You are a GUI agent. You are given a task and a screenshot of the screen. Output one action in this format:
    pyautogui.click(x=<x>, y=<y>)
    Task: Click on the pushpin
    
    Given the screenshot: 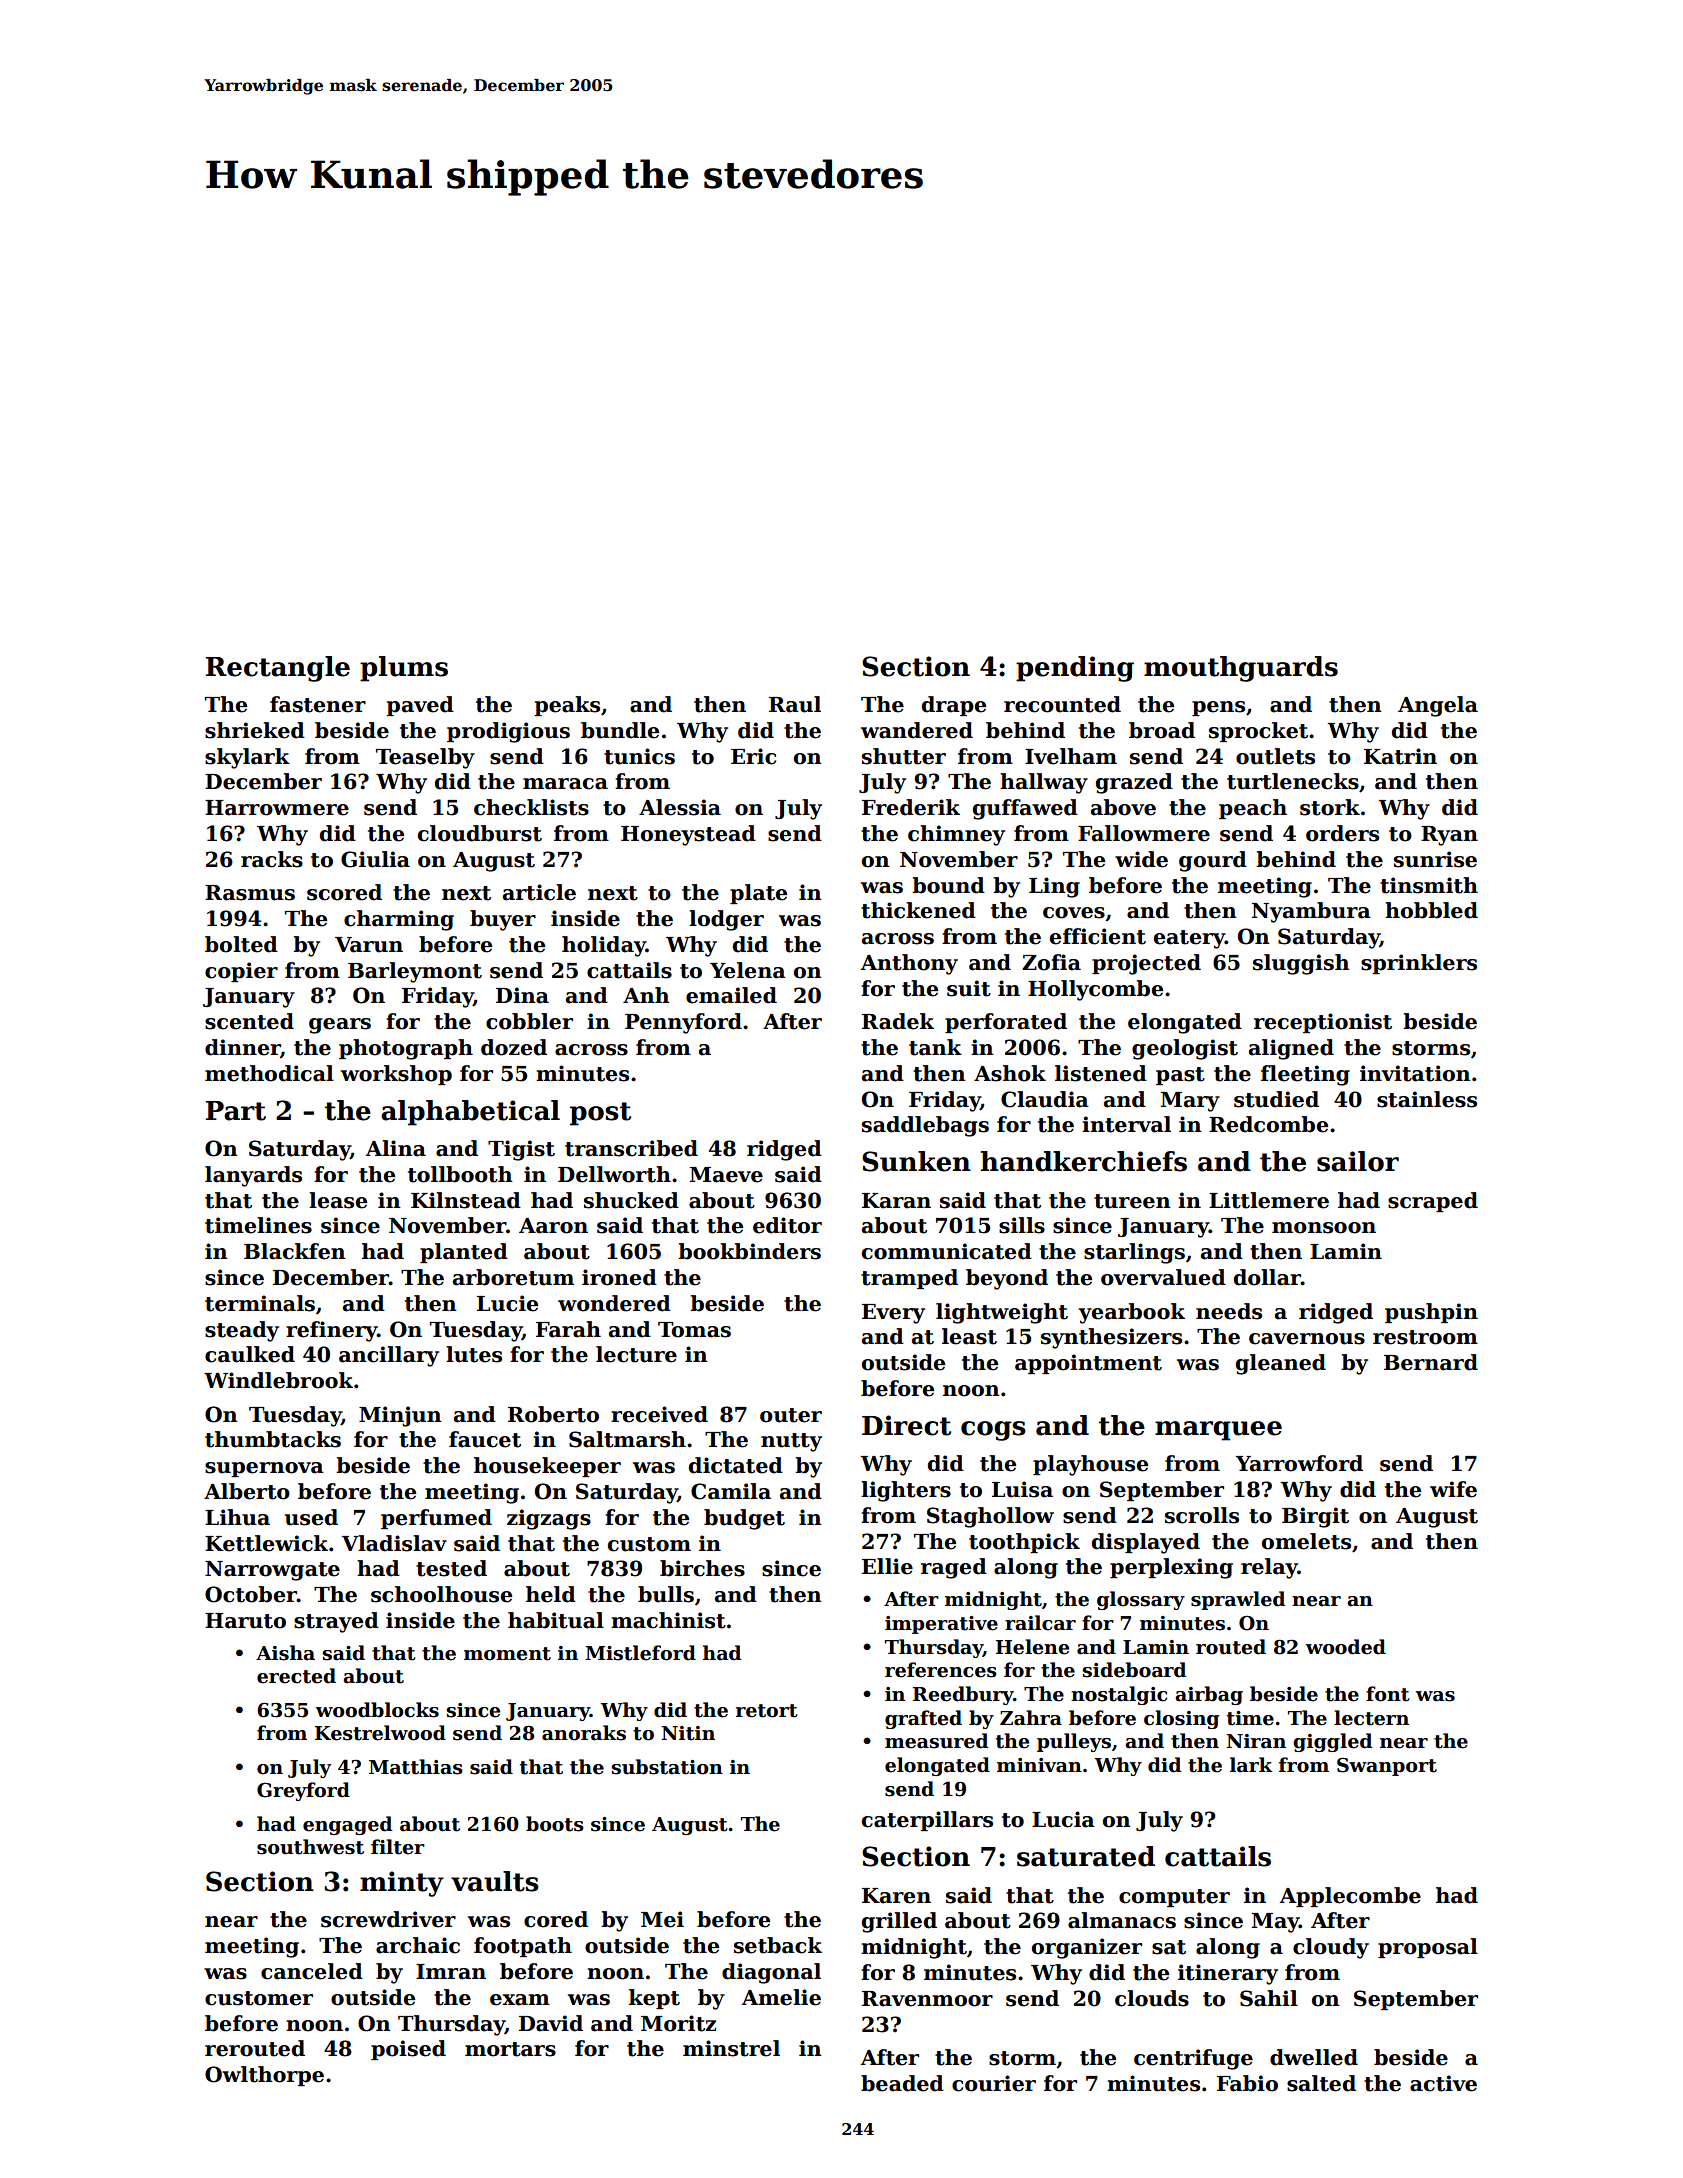 What is the action you would take?
    pyautogui.click(x=1431, y=1313)
